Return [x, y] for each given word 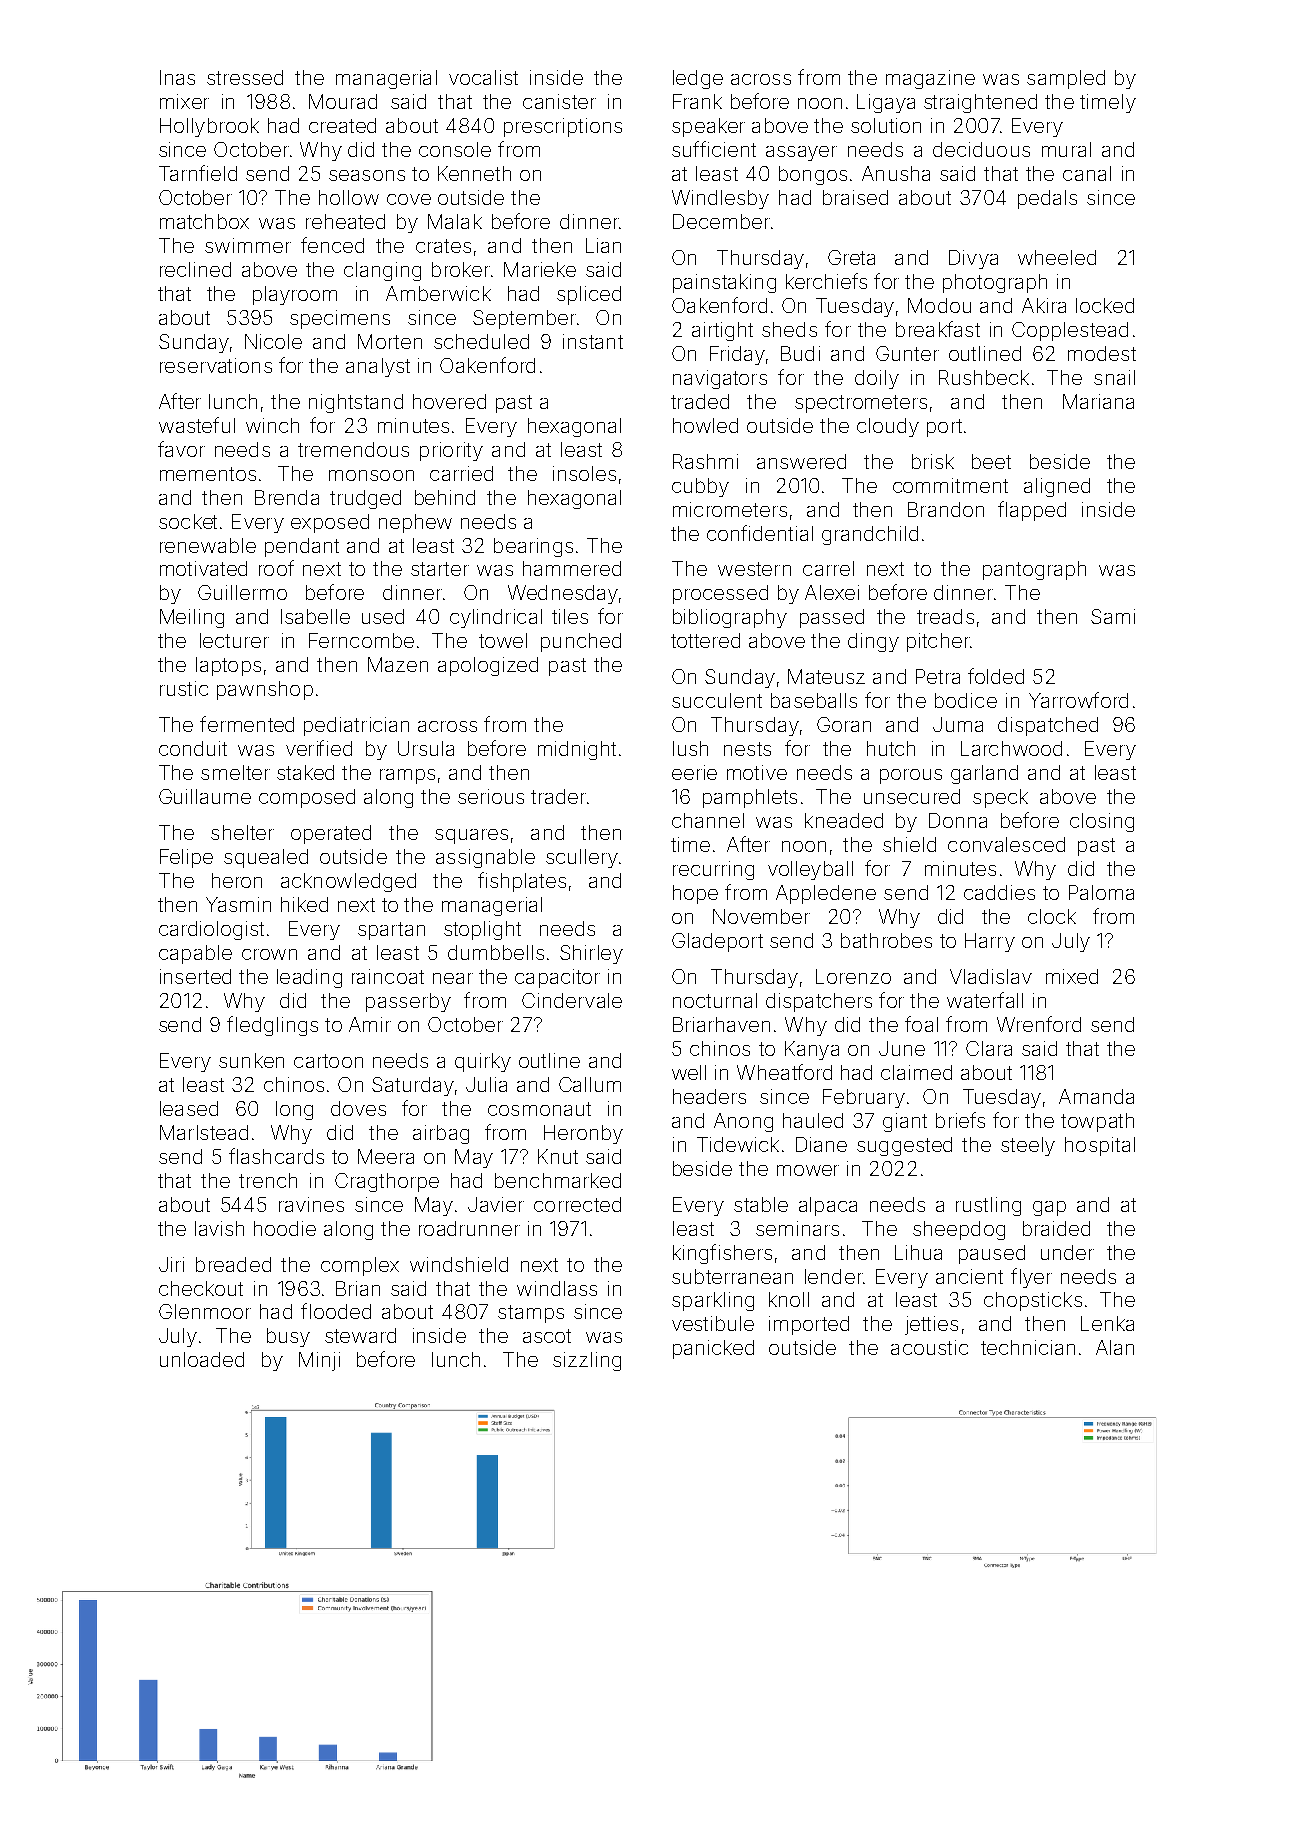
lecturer [234, 640]
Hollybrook [209, 127]
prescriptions [563, 127]
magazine [930, 79]
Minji [319, 1361]
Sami [1113, 616]
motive [757, 772]
